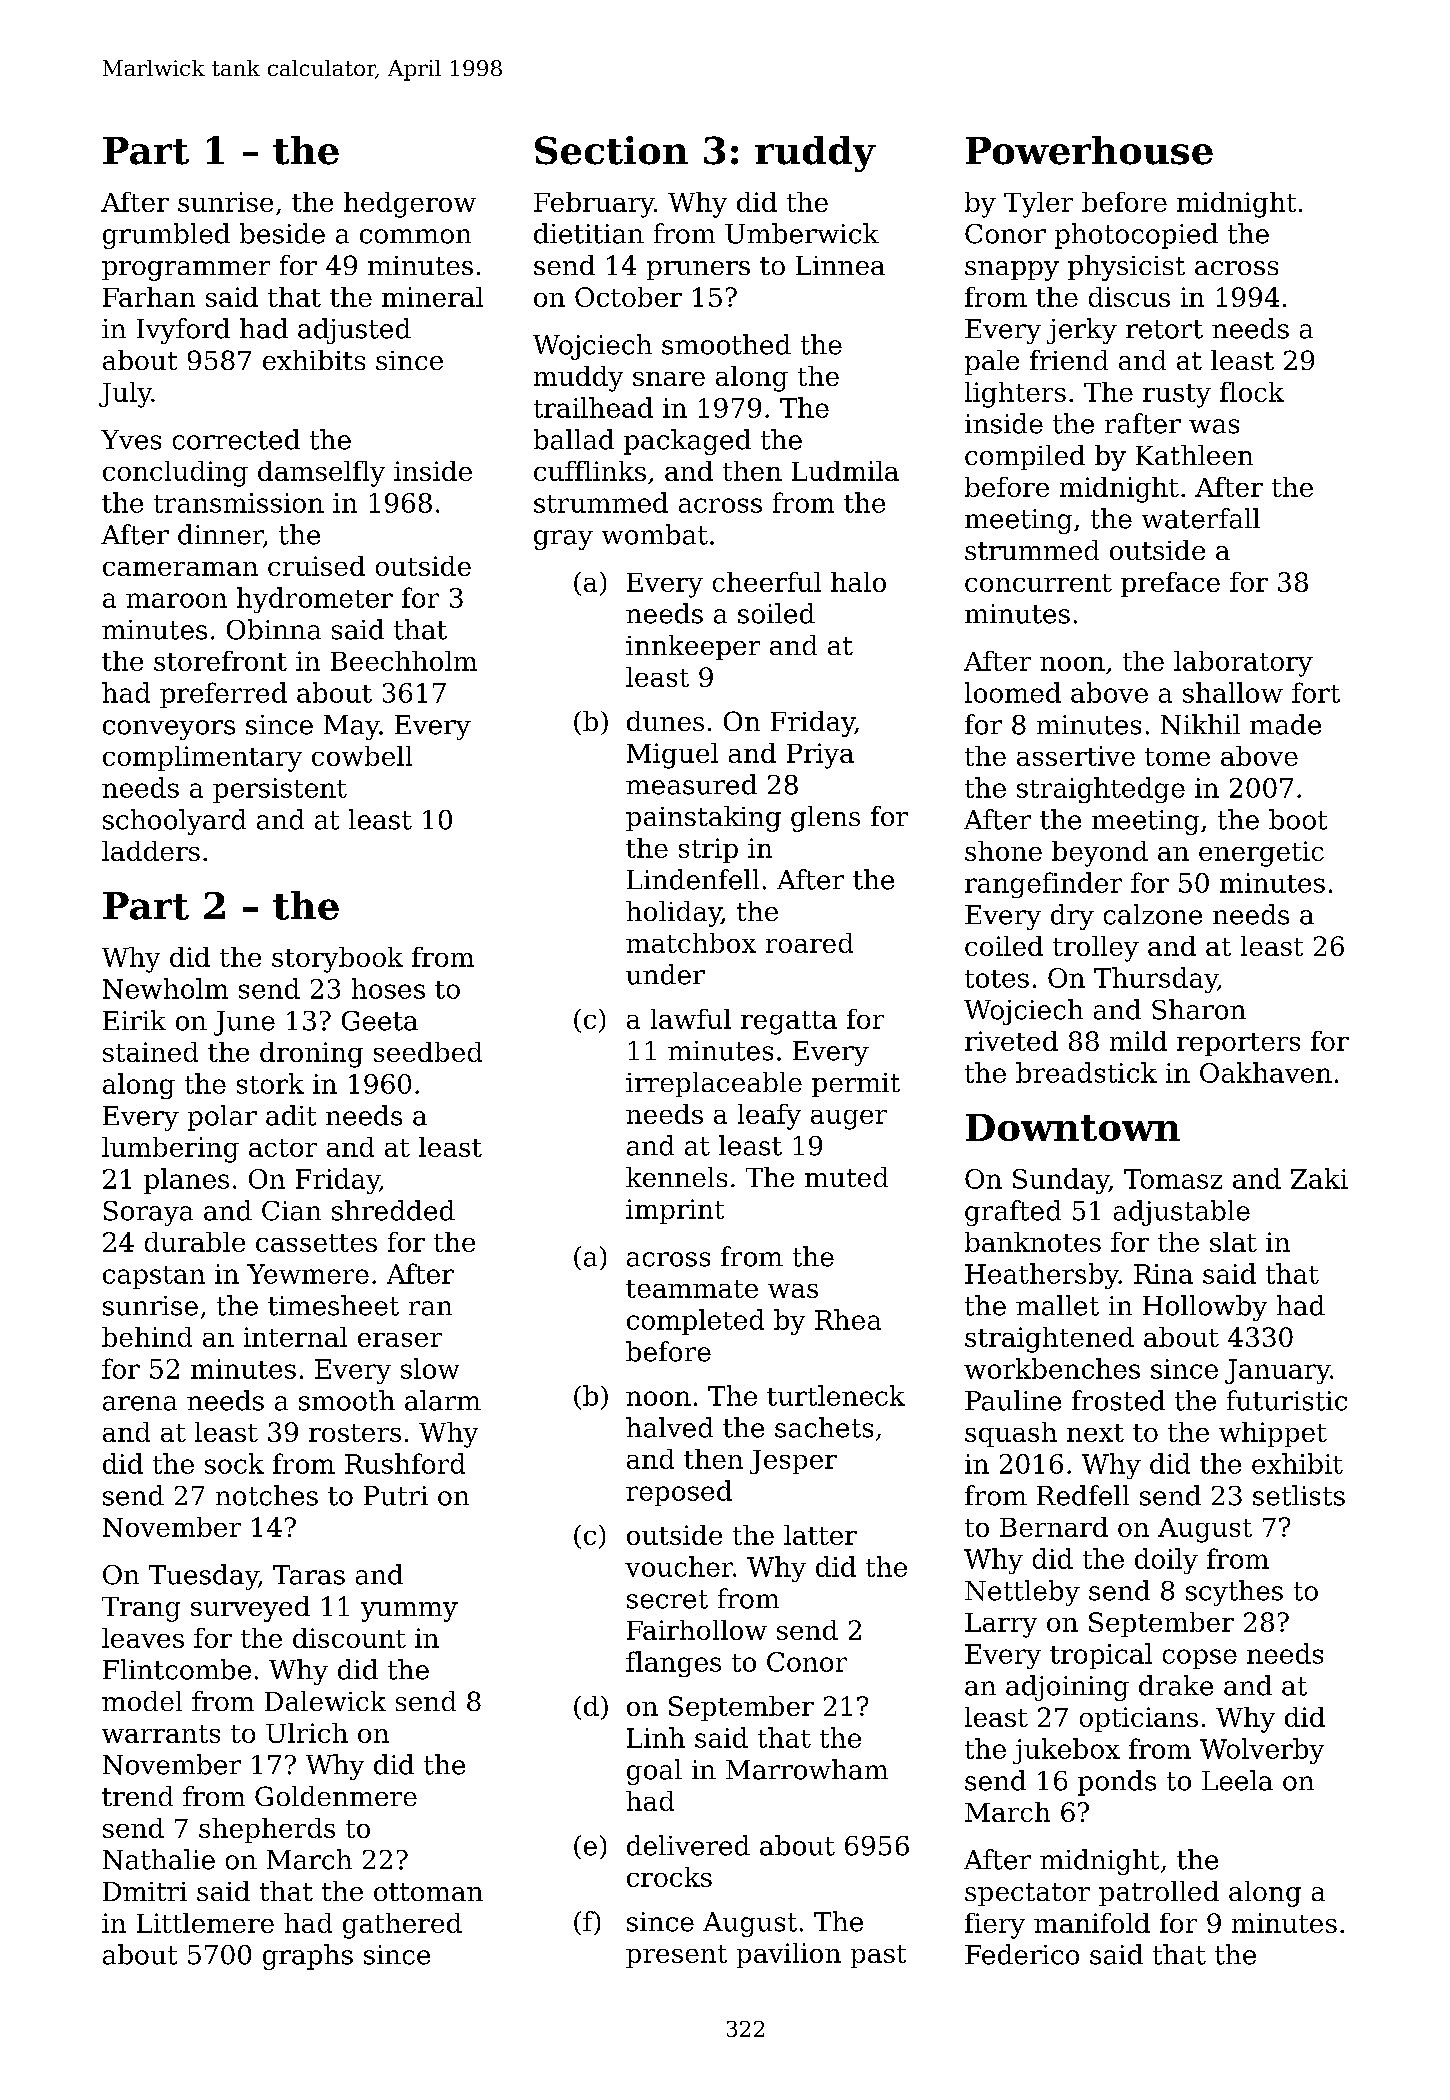  I want to click on behind, so click(147, 1337).
